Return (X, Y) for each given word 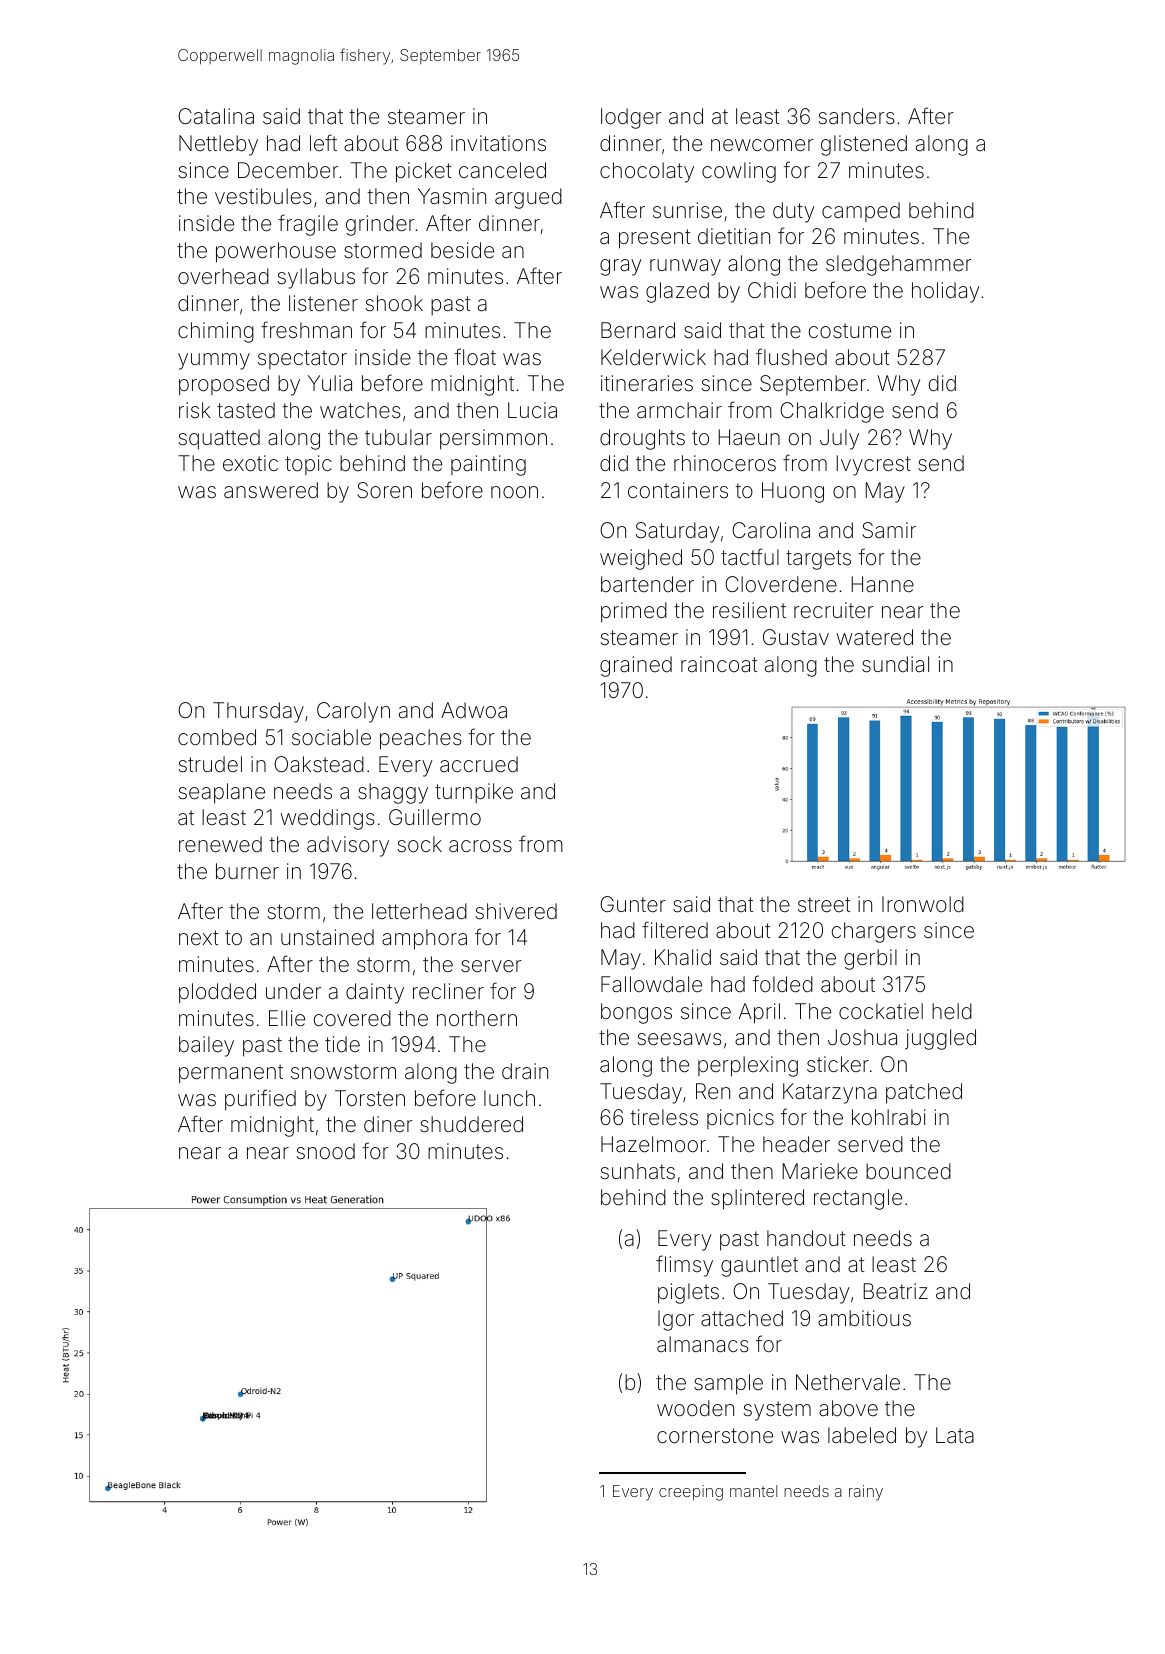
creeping (691, 1493)
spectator (302, 359)
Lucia (532, 410)
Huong (793, 492)
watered (875, 637)
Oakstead (319, 764)
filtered (675, 930)
